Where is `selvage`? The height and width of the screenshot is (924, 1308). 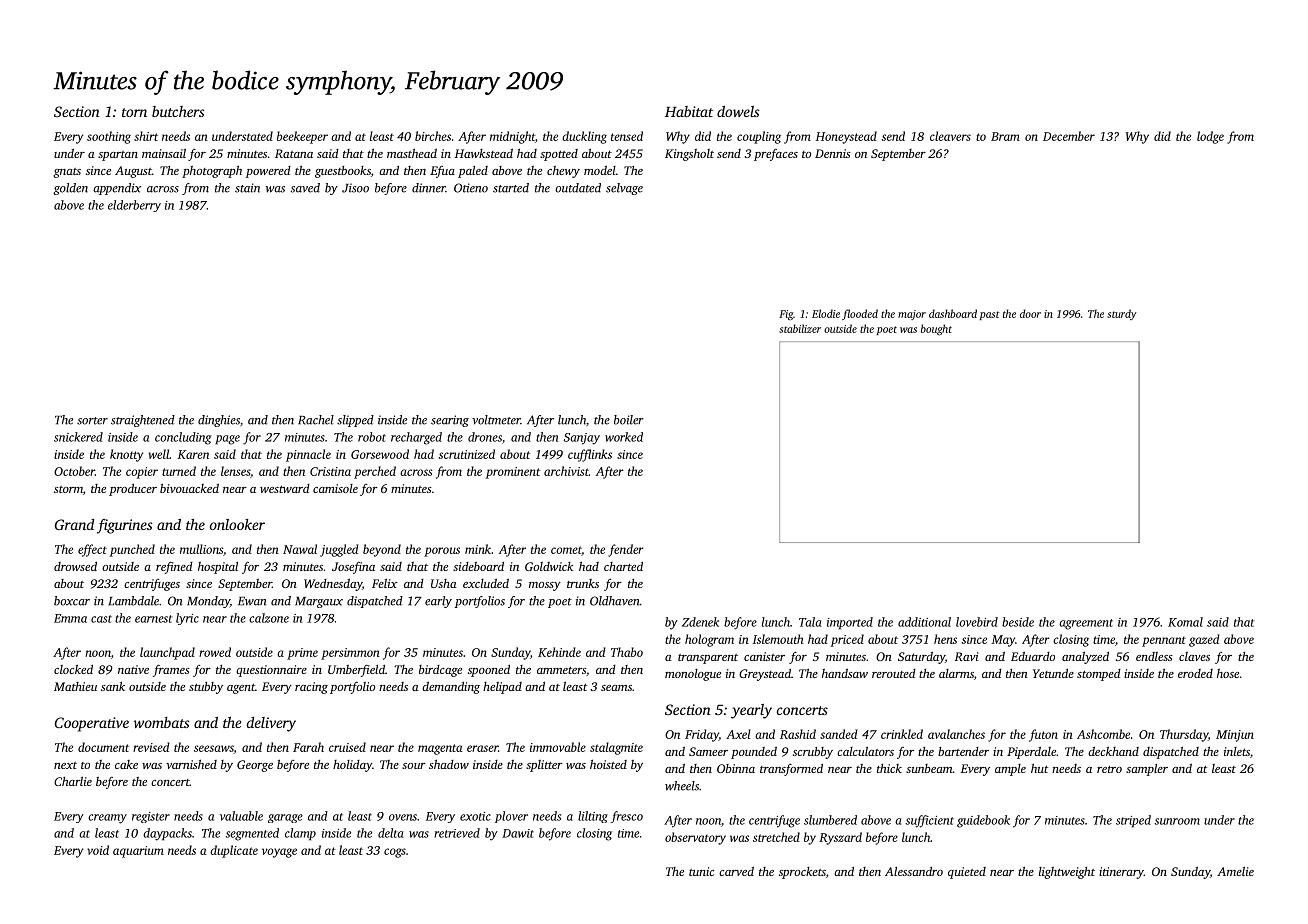
selvage is located at coordinates (624, 189).
